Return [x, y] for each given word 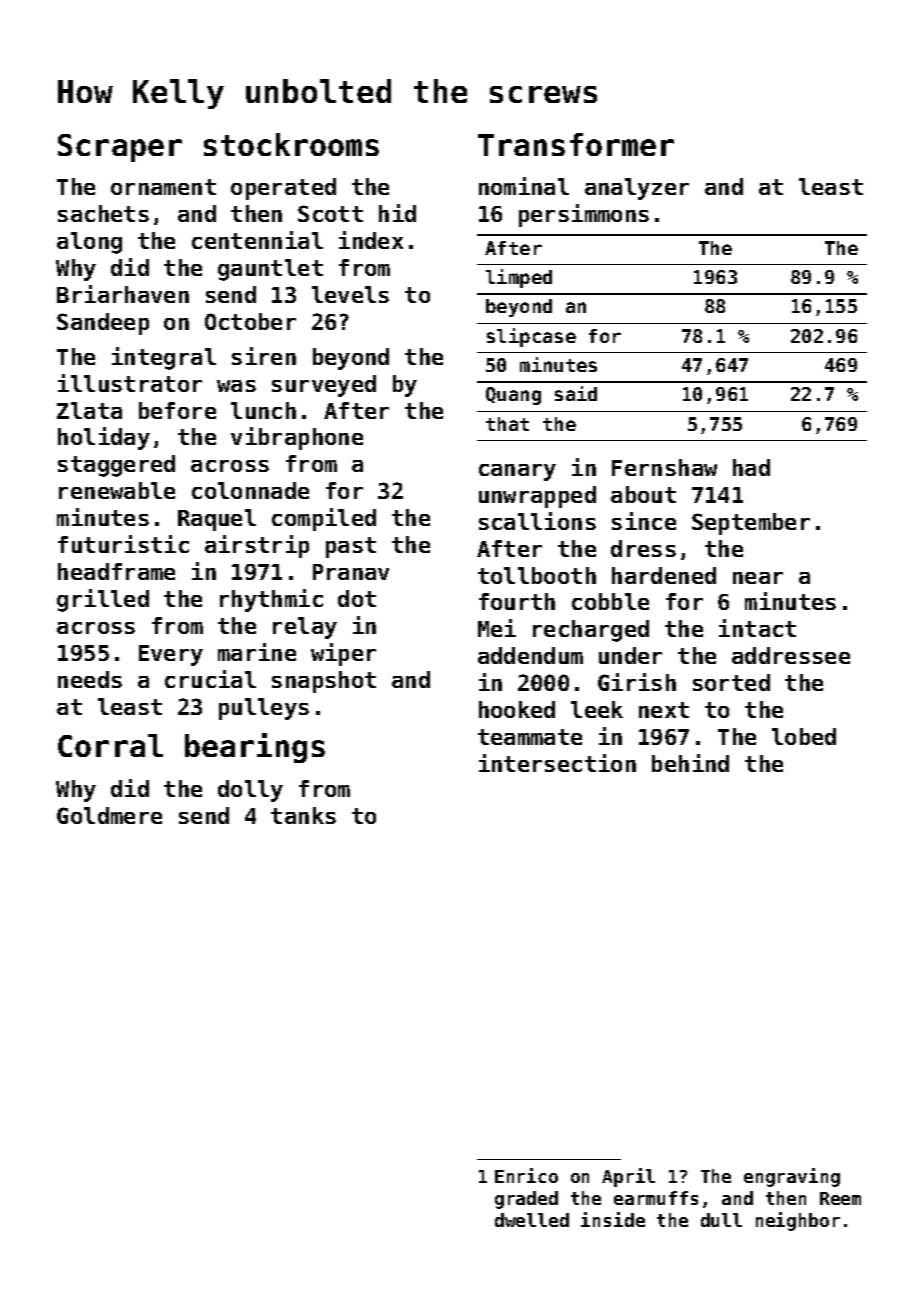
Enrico [526, 1175]
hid [397, 213]
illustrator [130, 383]
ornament [163, 187]
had [751, 467]
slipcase [531, 337]
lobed [804, 736]
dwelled [532, 1220]
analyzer [637, 189]
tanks [303, 815]
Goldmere [109, 815]
